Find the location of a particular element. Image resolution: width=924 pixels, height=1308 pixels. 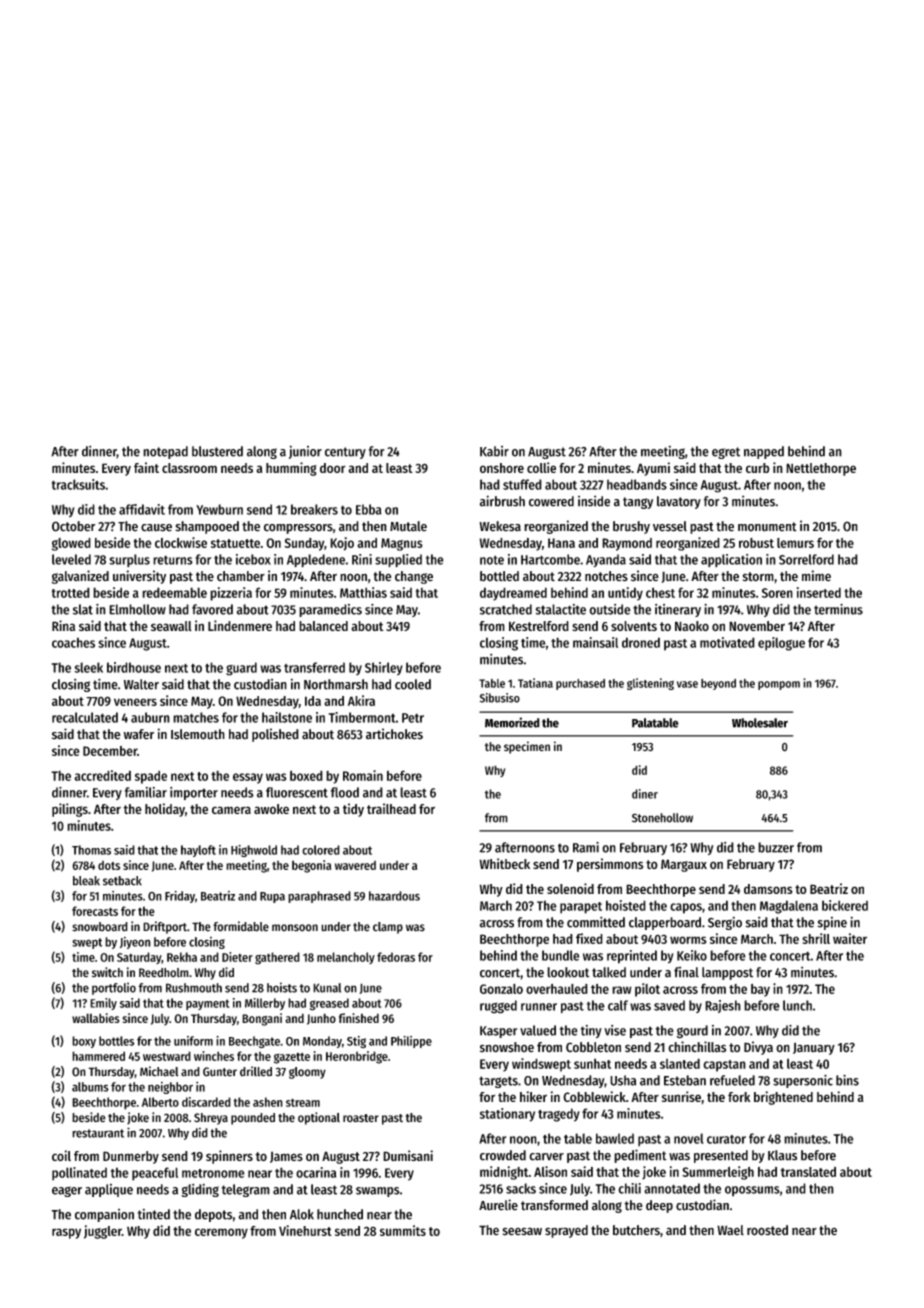

lunch is located at coordinates (797, 1005).
